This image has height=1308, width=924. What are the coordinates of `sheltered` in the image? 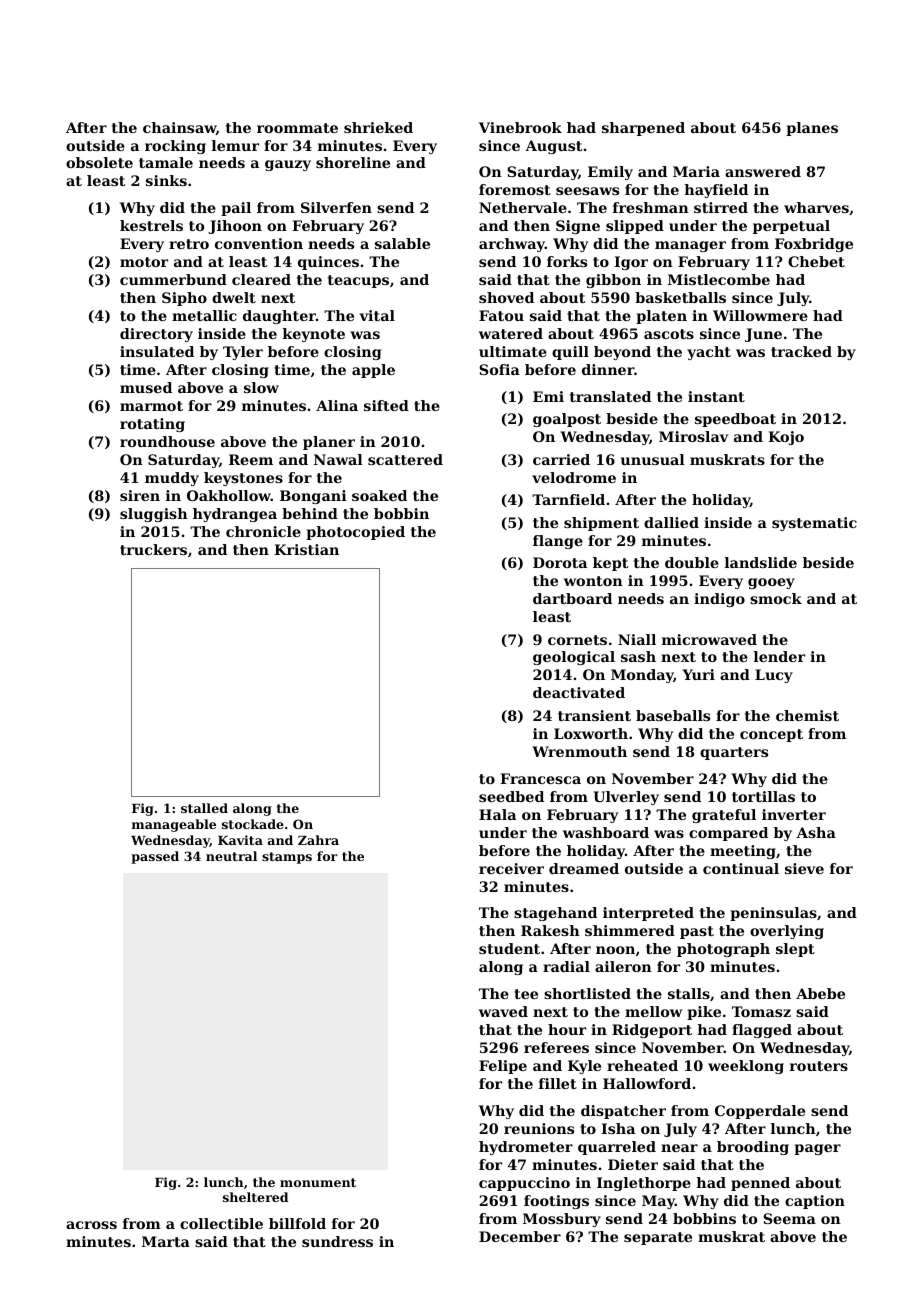 It's located at (255, 1197).
